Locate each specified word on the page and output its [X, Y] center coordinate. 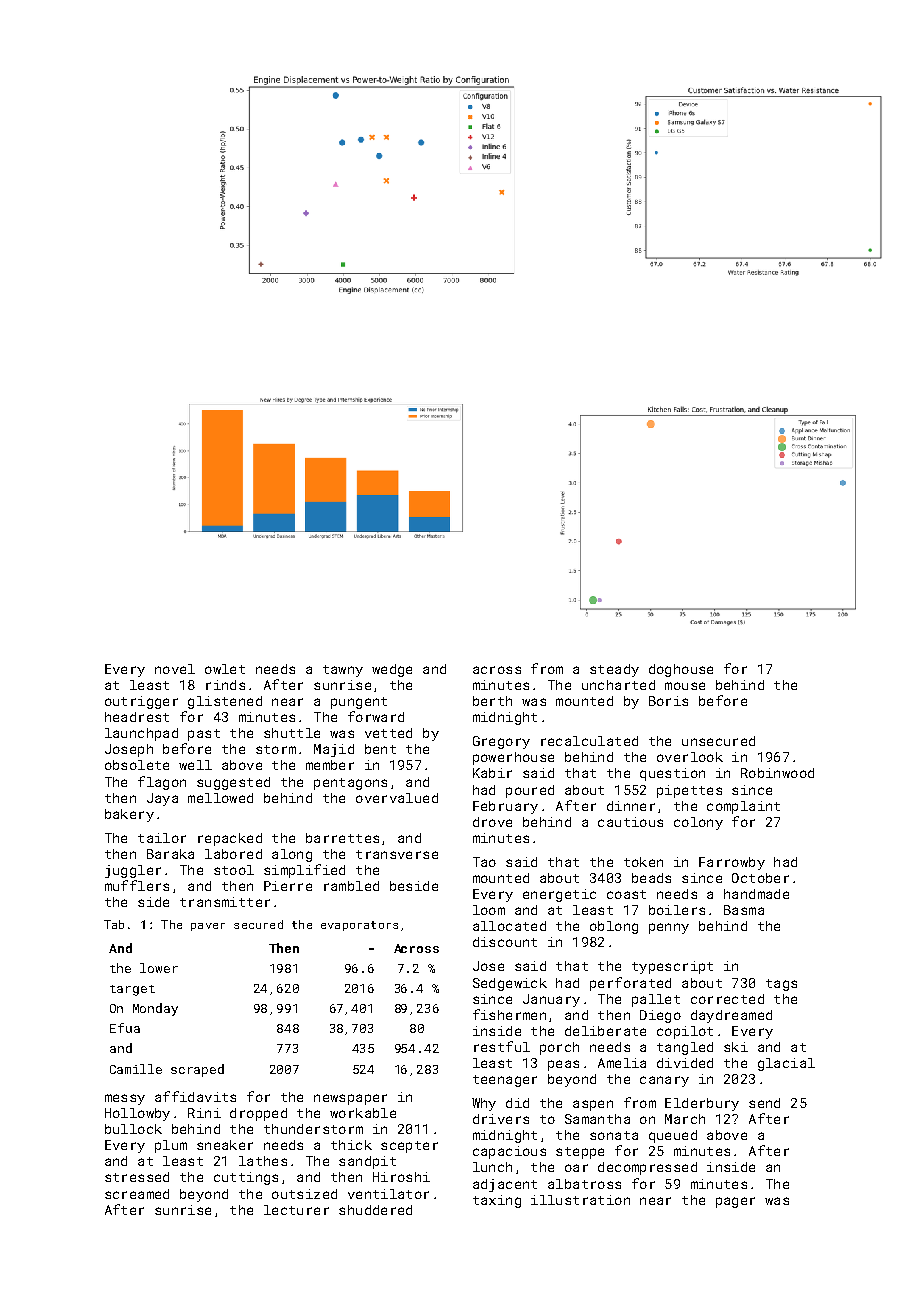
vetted [388, 733]
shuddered [375, 1210]
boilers [677, 910]
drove [492, 822]
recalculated [589, 741]
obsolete [137, 765]
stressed [137, 1177]
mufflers [137, 885]
